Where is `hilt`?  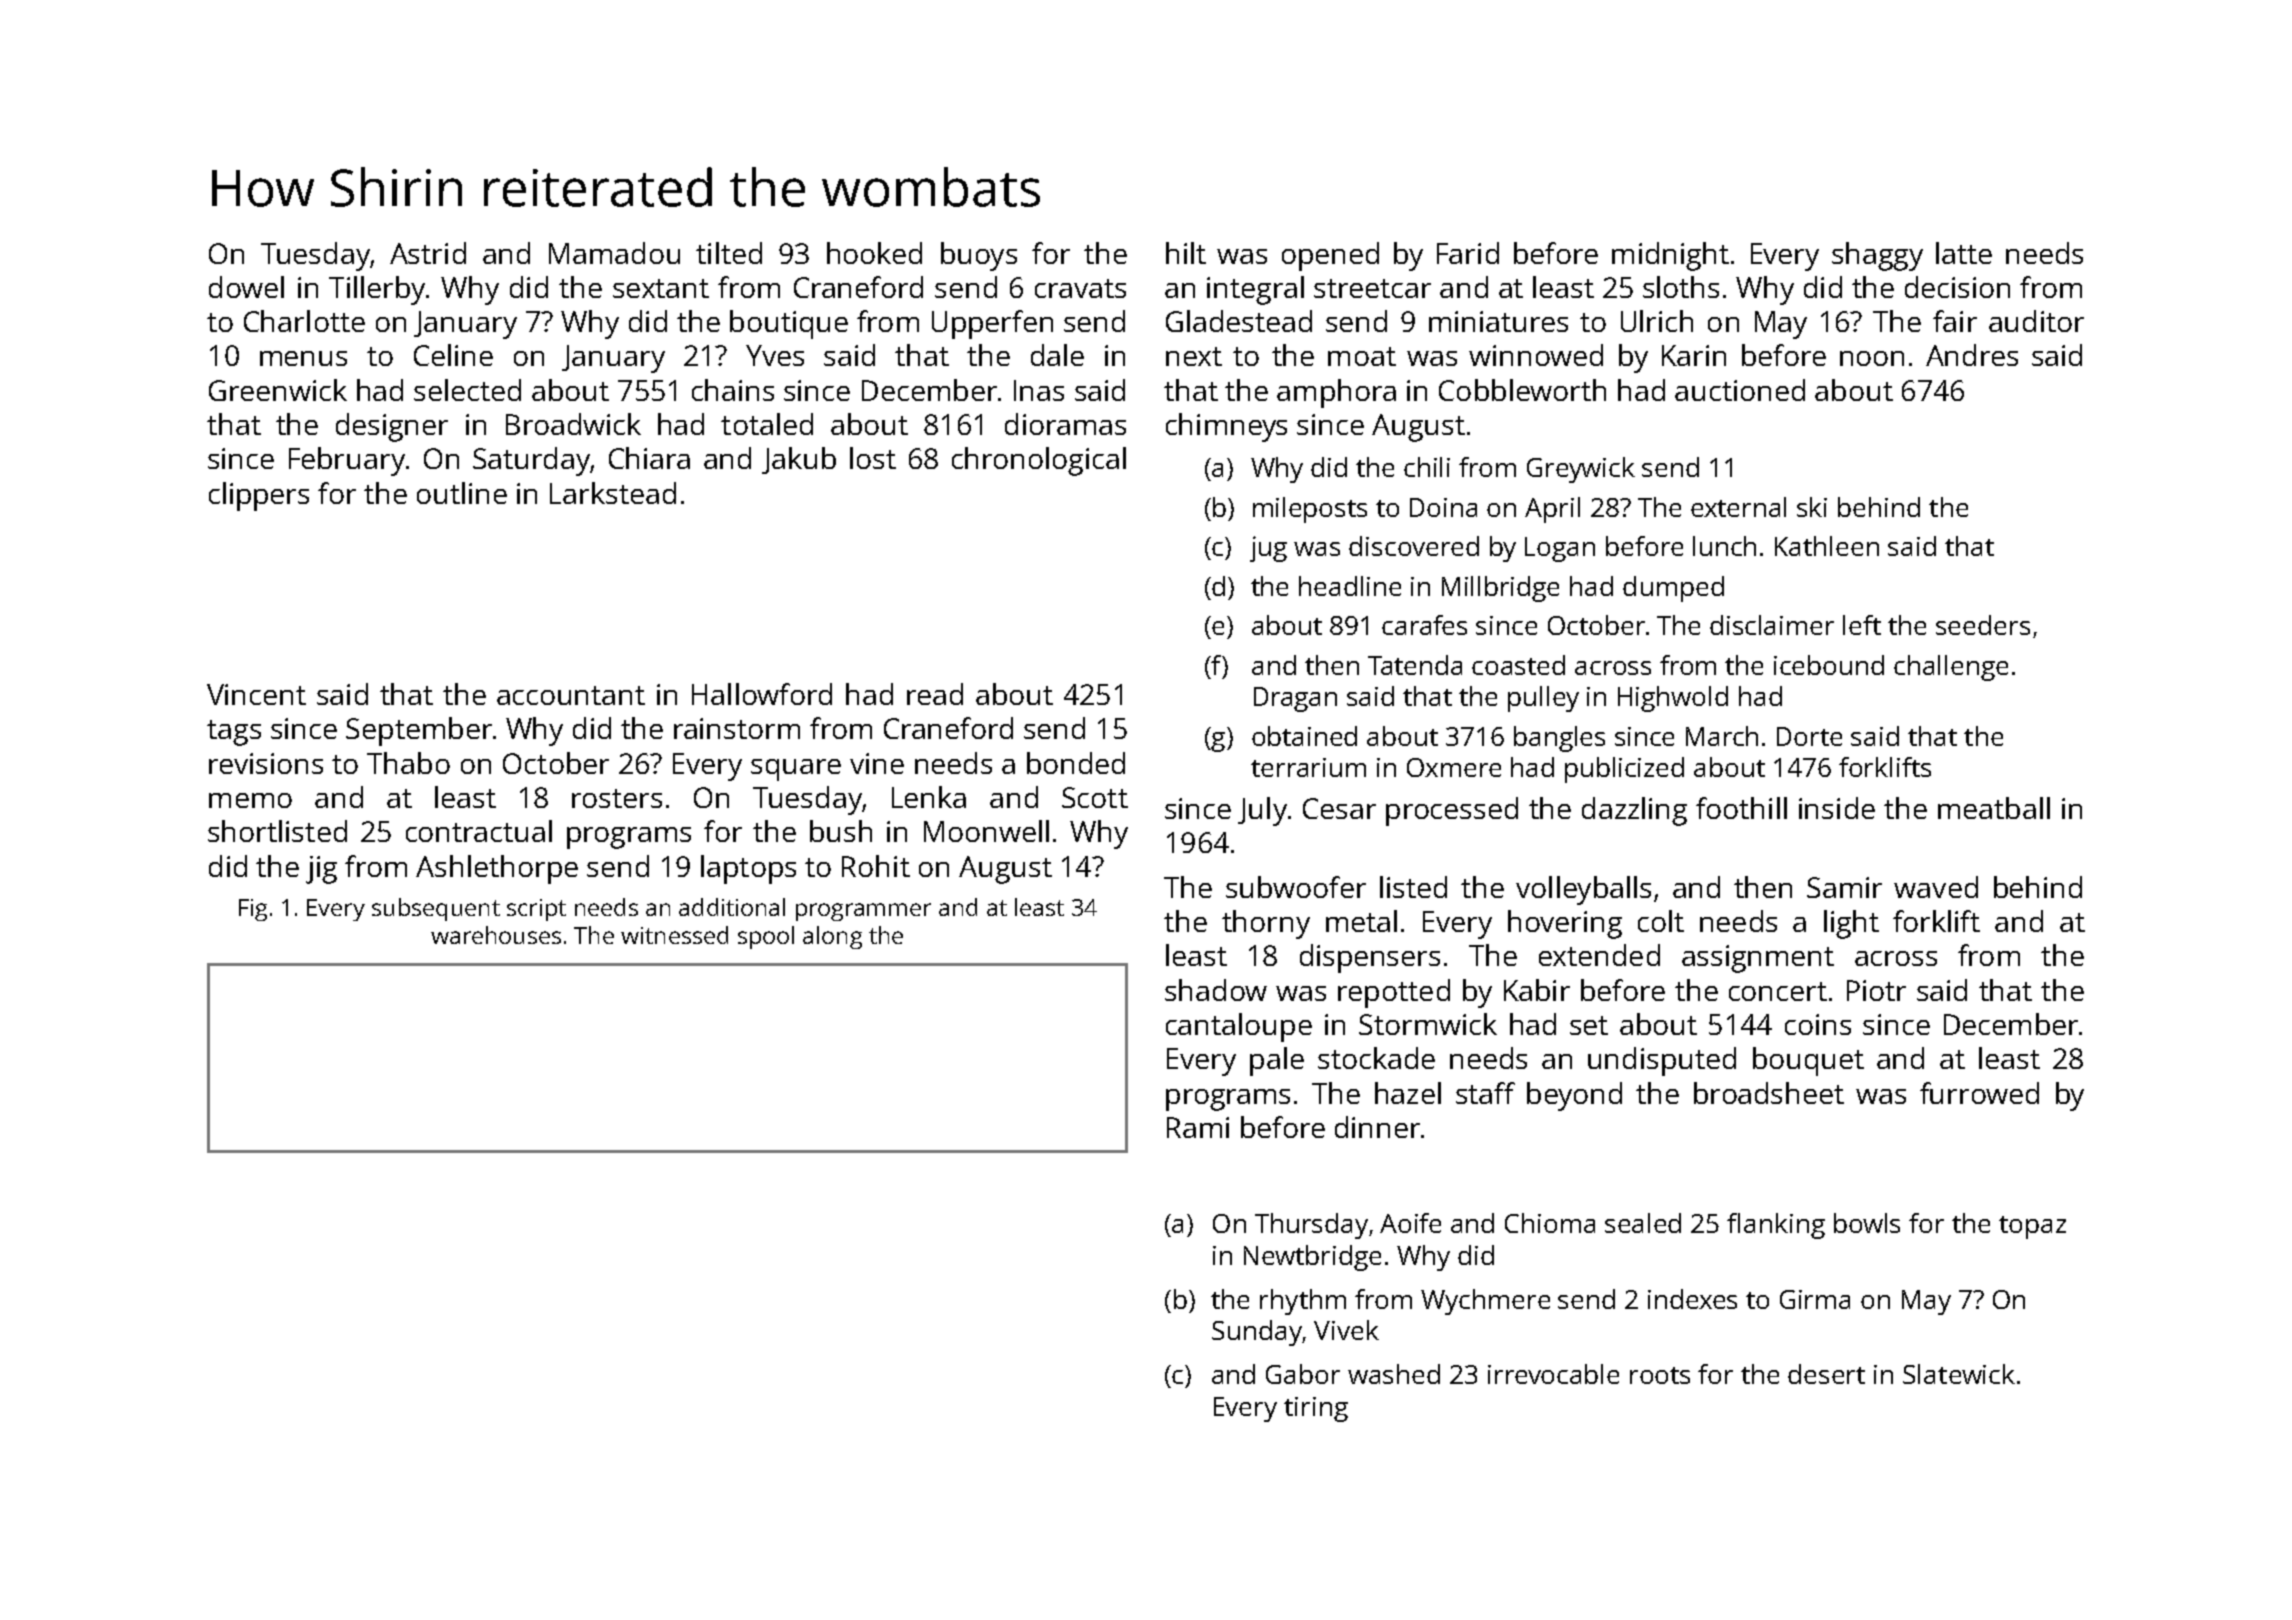 hilt is located at coordinates (1186, 253).
